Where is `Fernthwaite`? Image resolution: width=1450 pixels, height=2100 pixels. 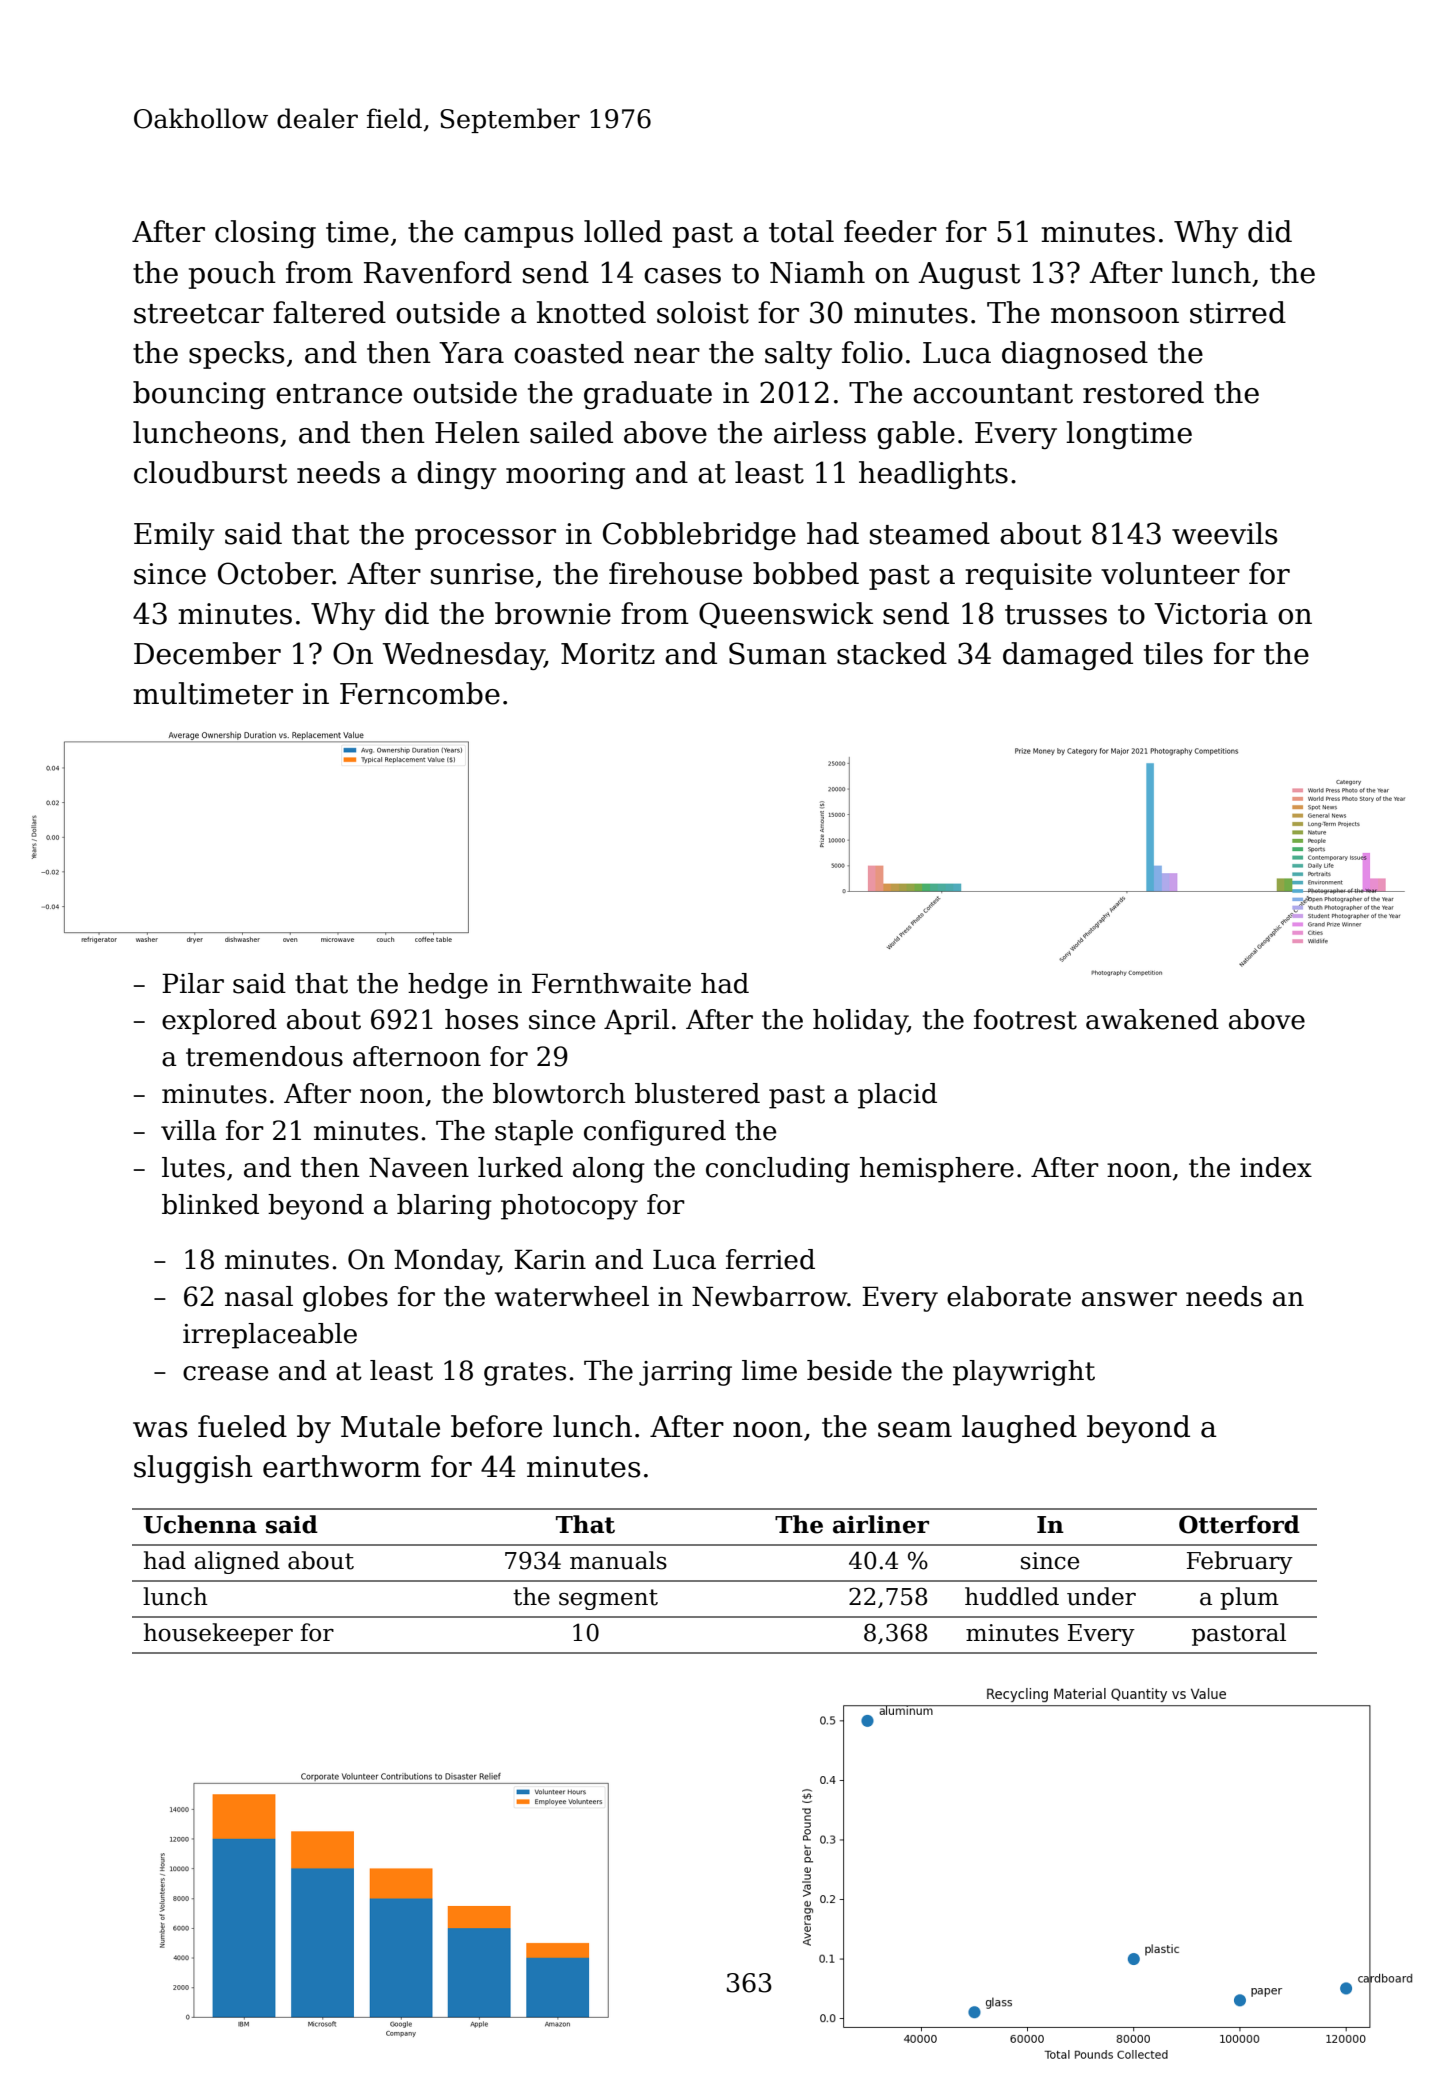 Fernthwaite is located at coordinates (611, 983).
